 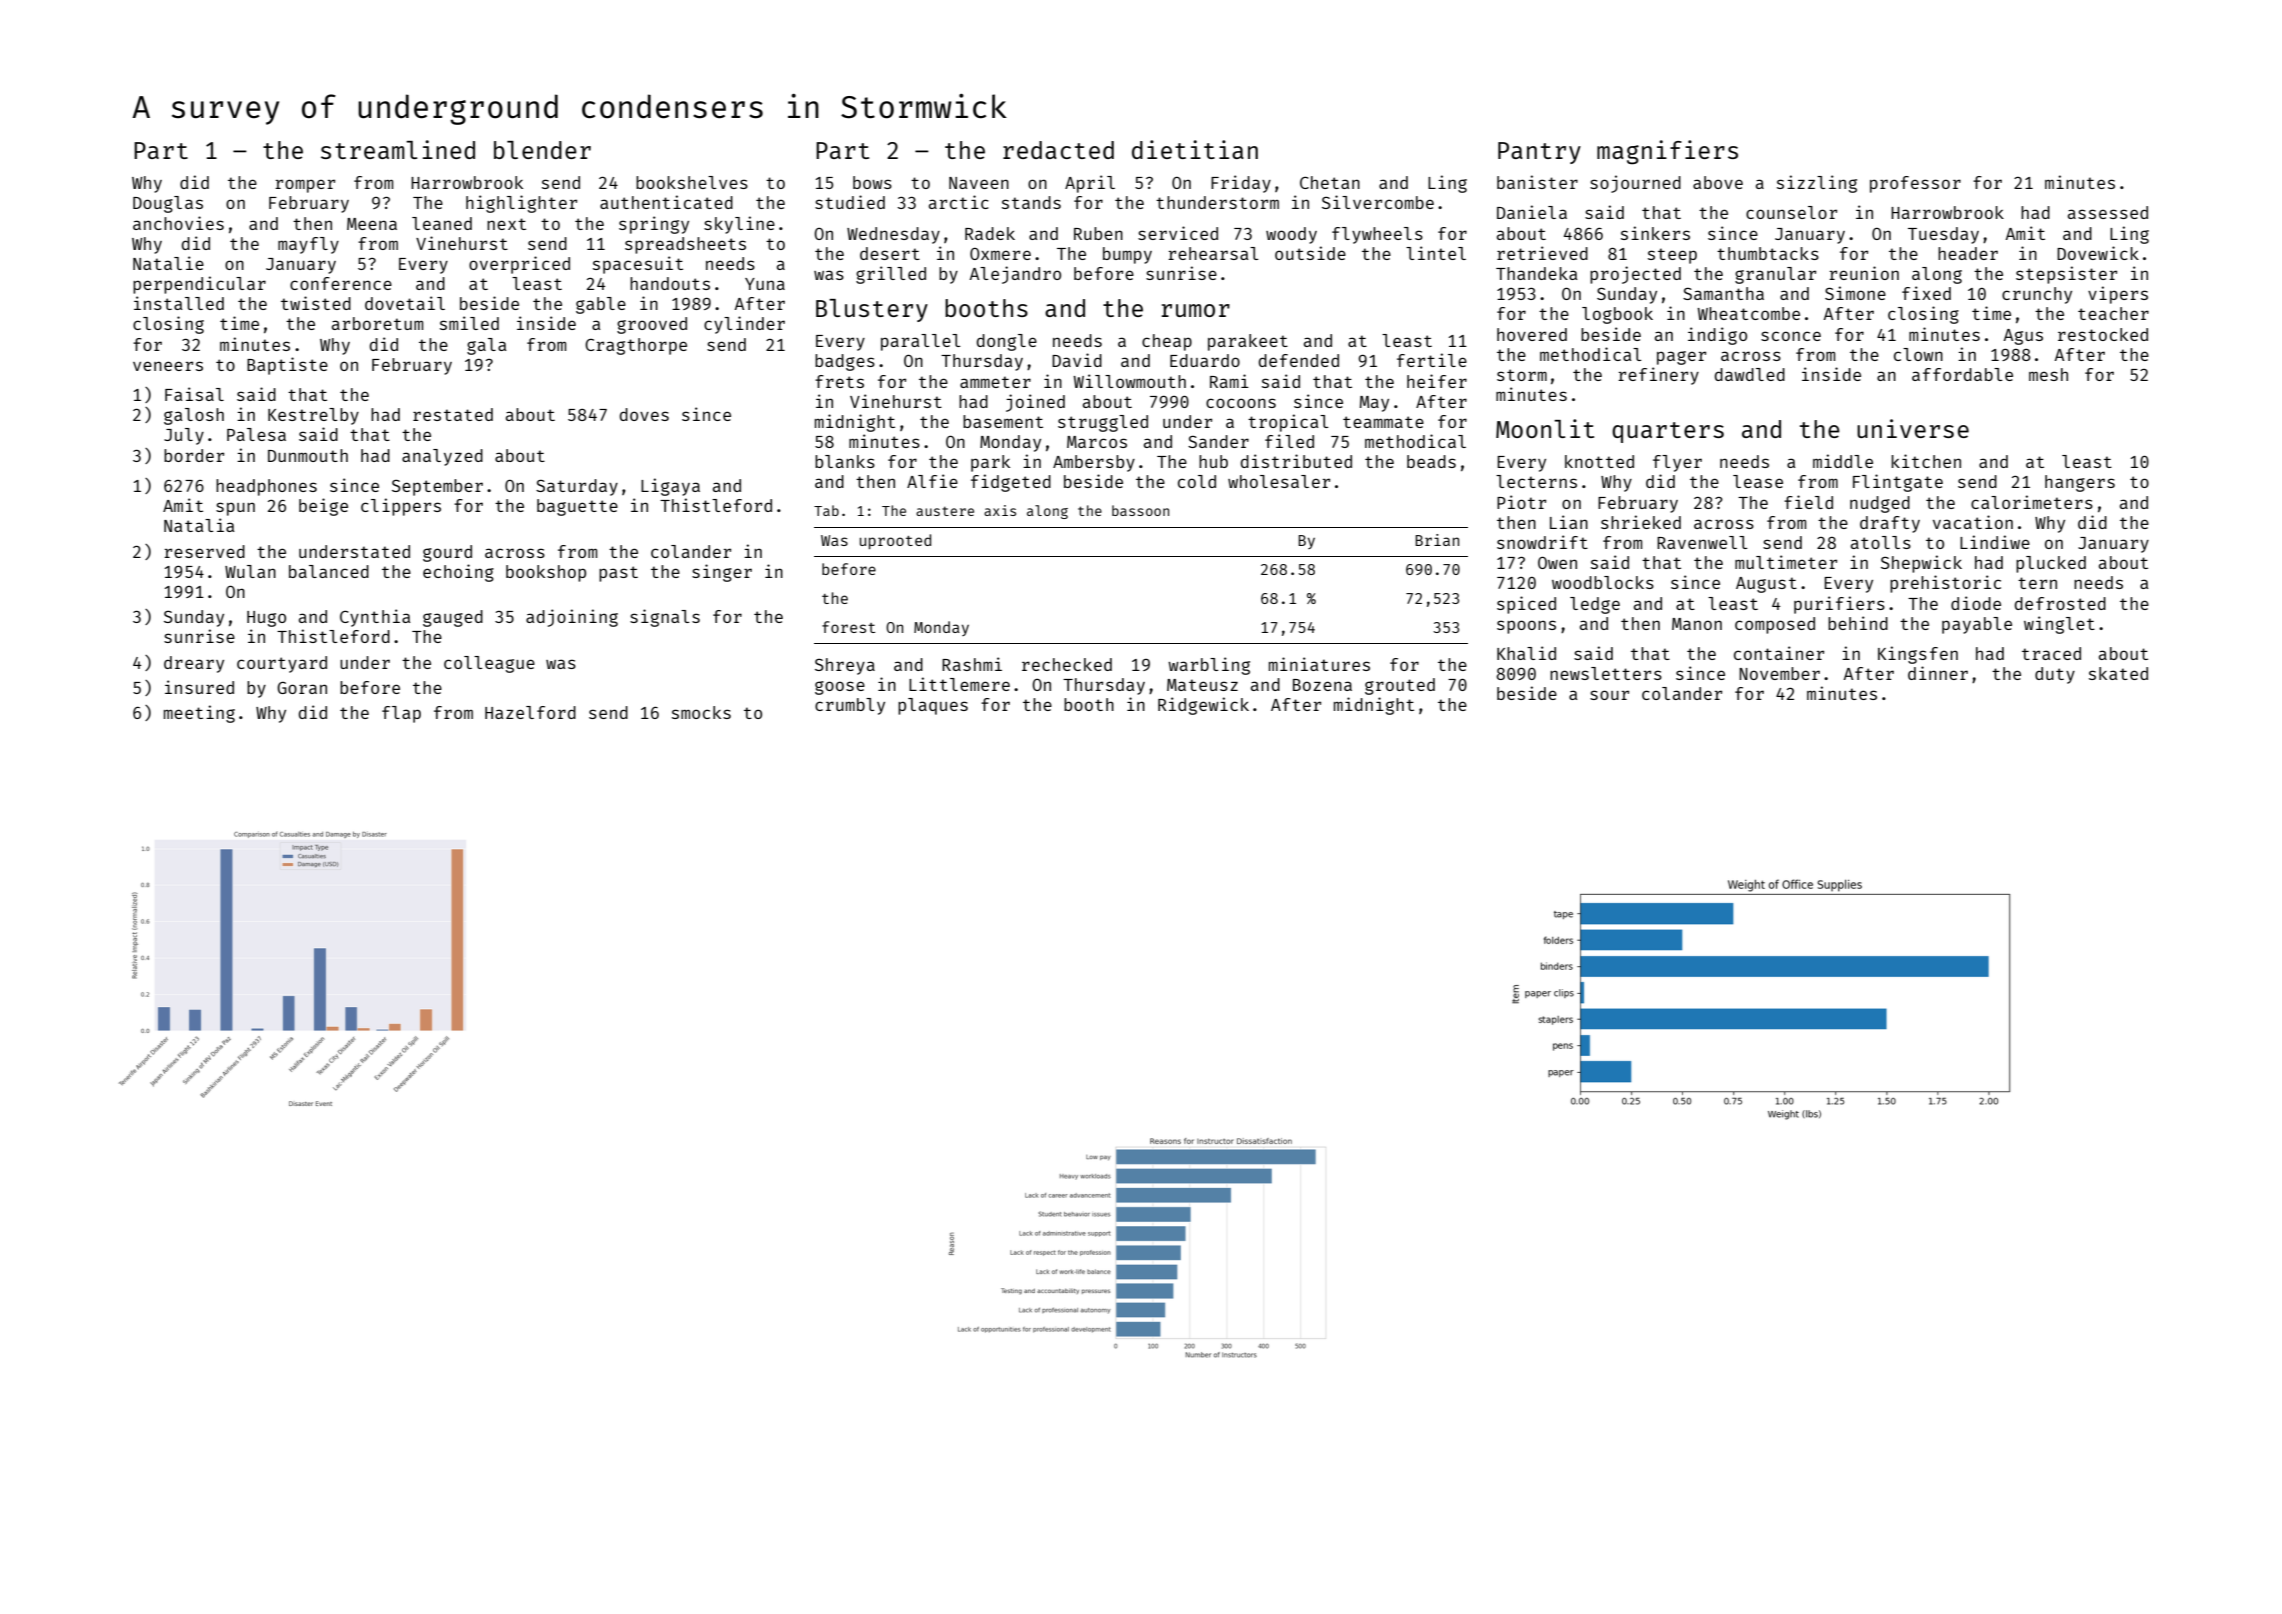 What do you see at coordinates (442, 457) in the page?
I see `analyzed` at bounding box center [442, 457].
